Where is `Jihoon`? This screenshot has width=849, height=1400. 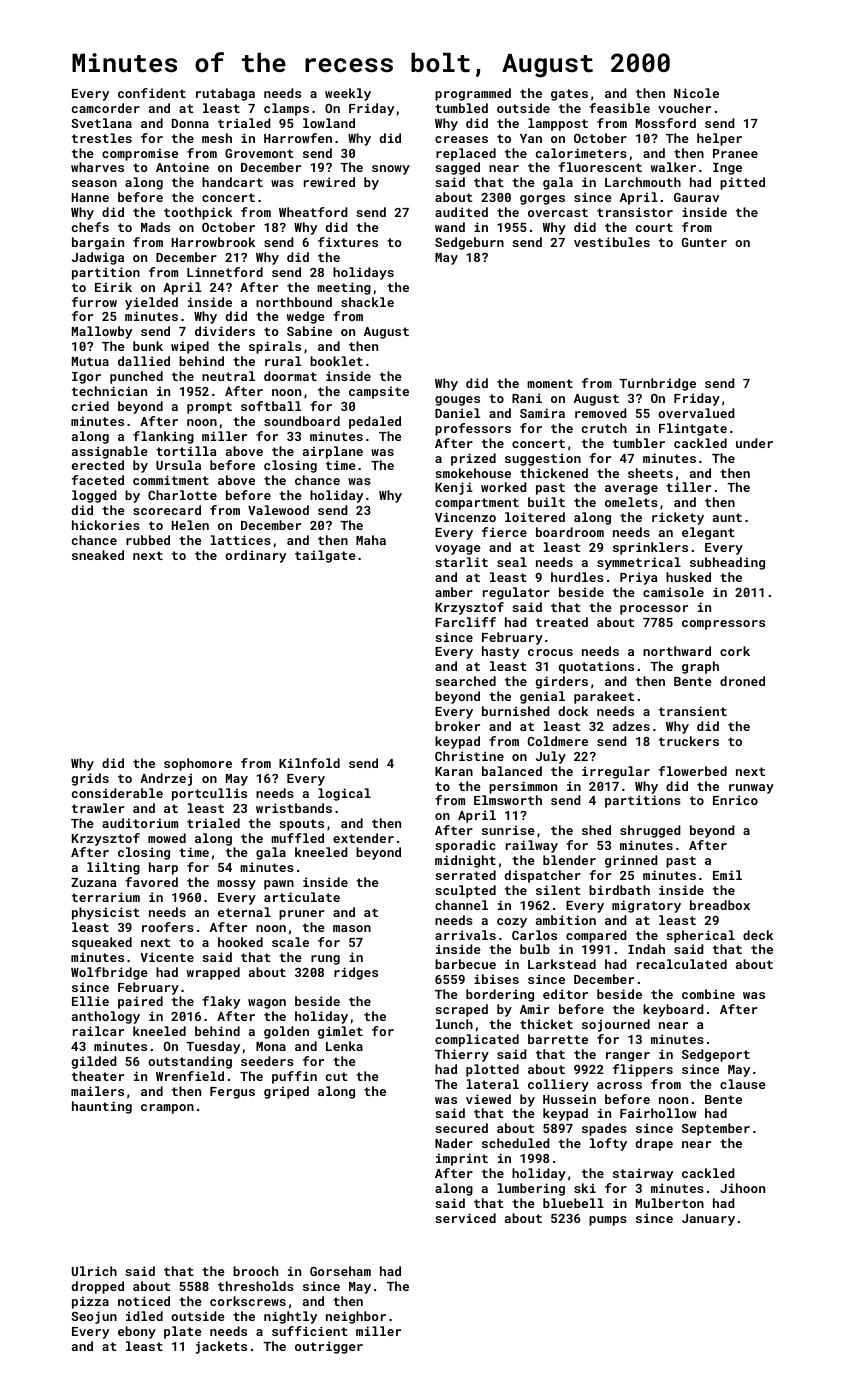
Jihoon is located at coordinates (742, 1188).
